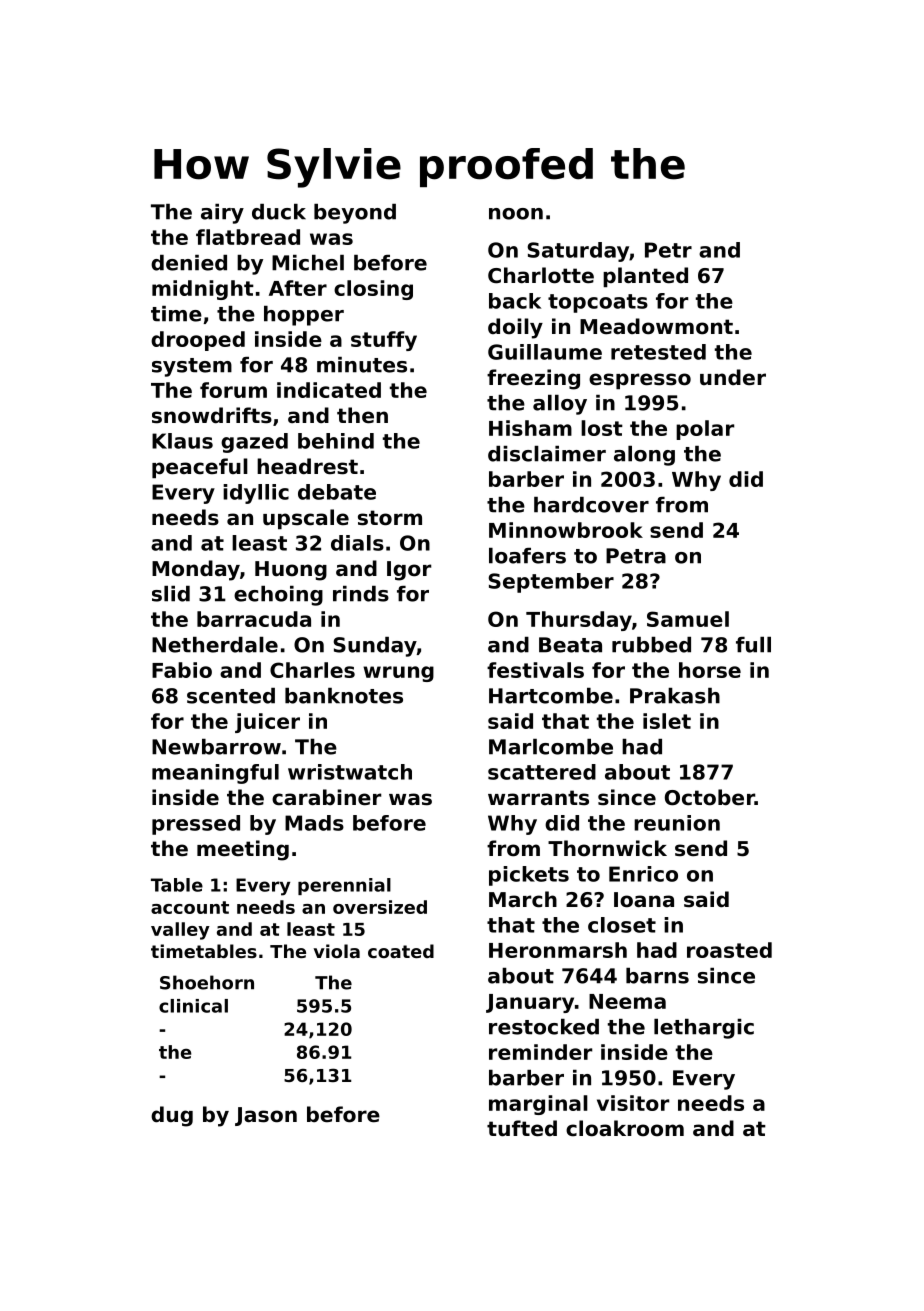  I want to click on noon, so click(516, 214).
